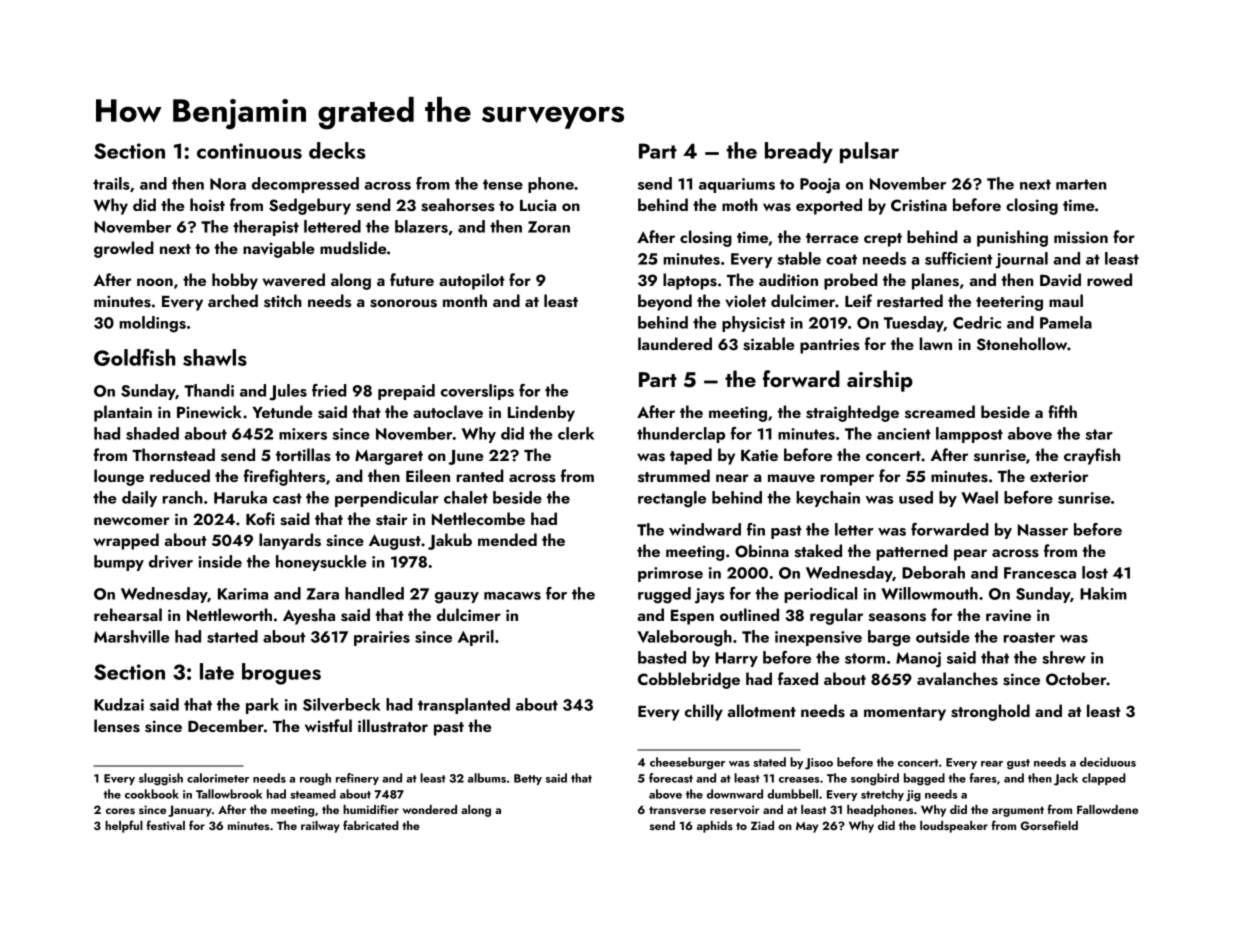 The width and height of the page is (1233, 952). Describe the element at coordinates (715, 827) in the page. I see `aphids` at that location.
